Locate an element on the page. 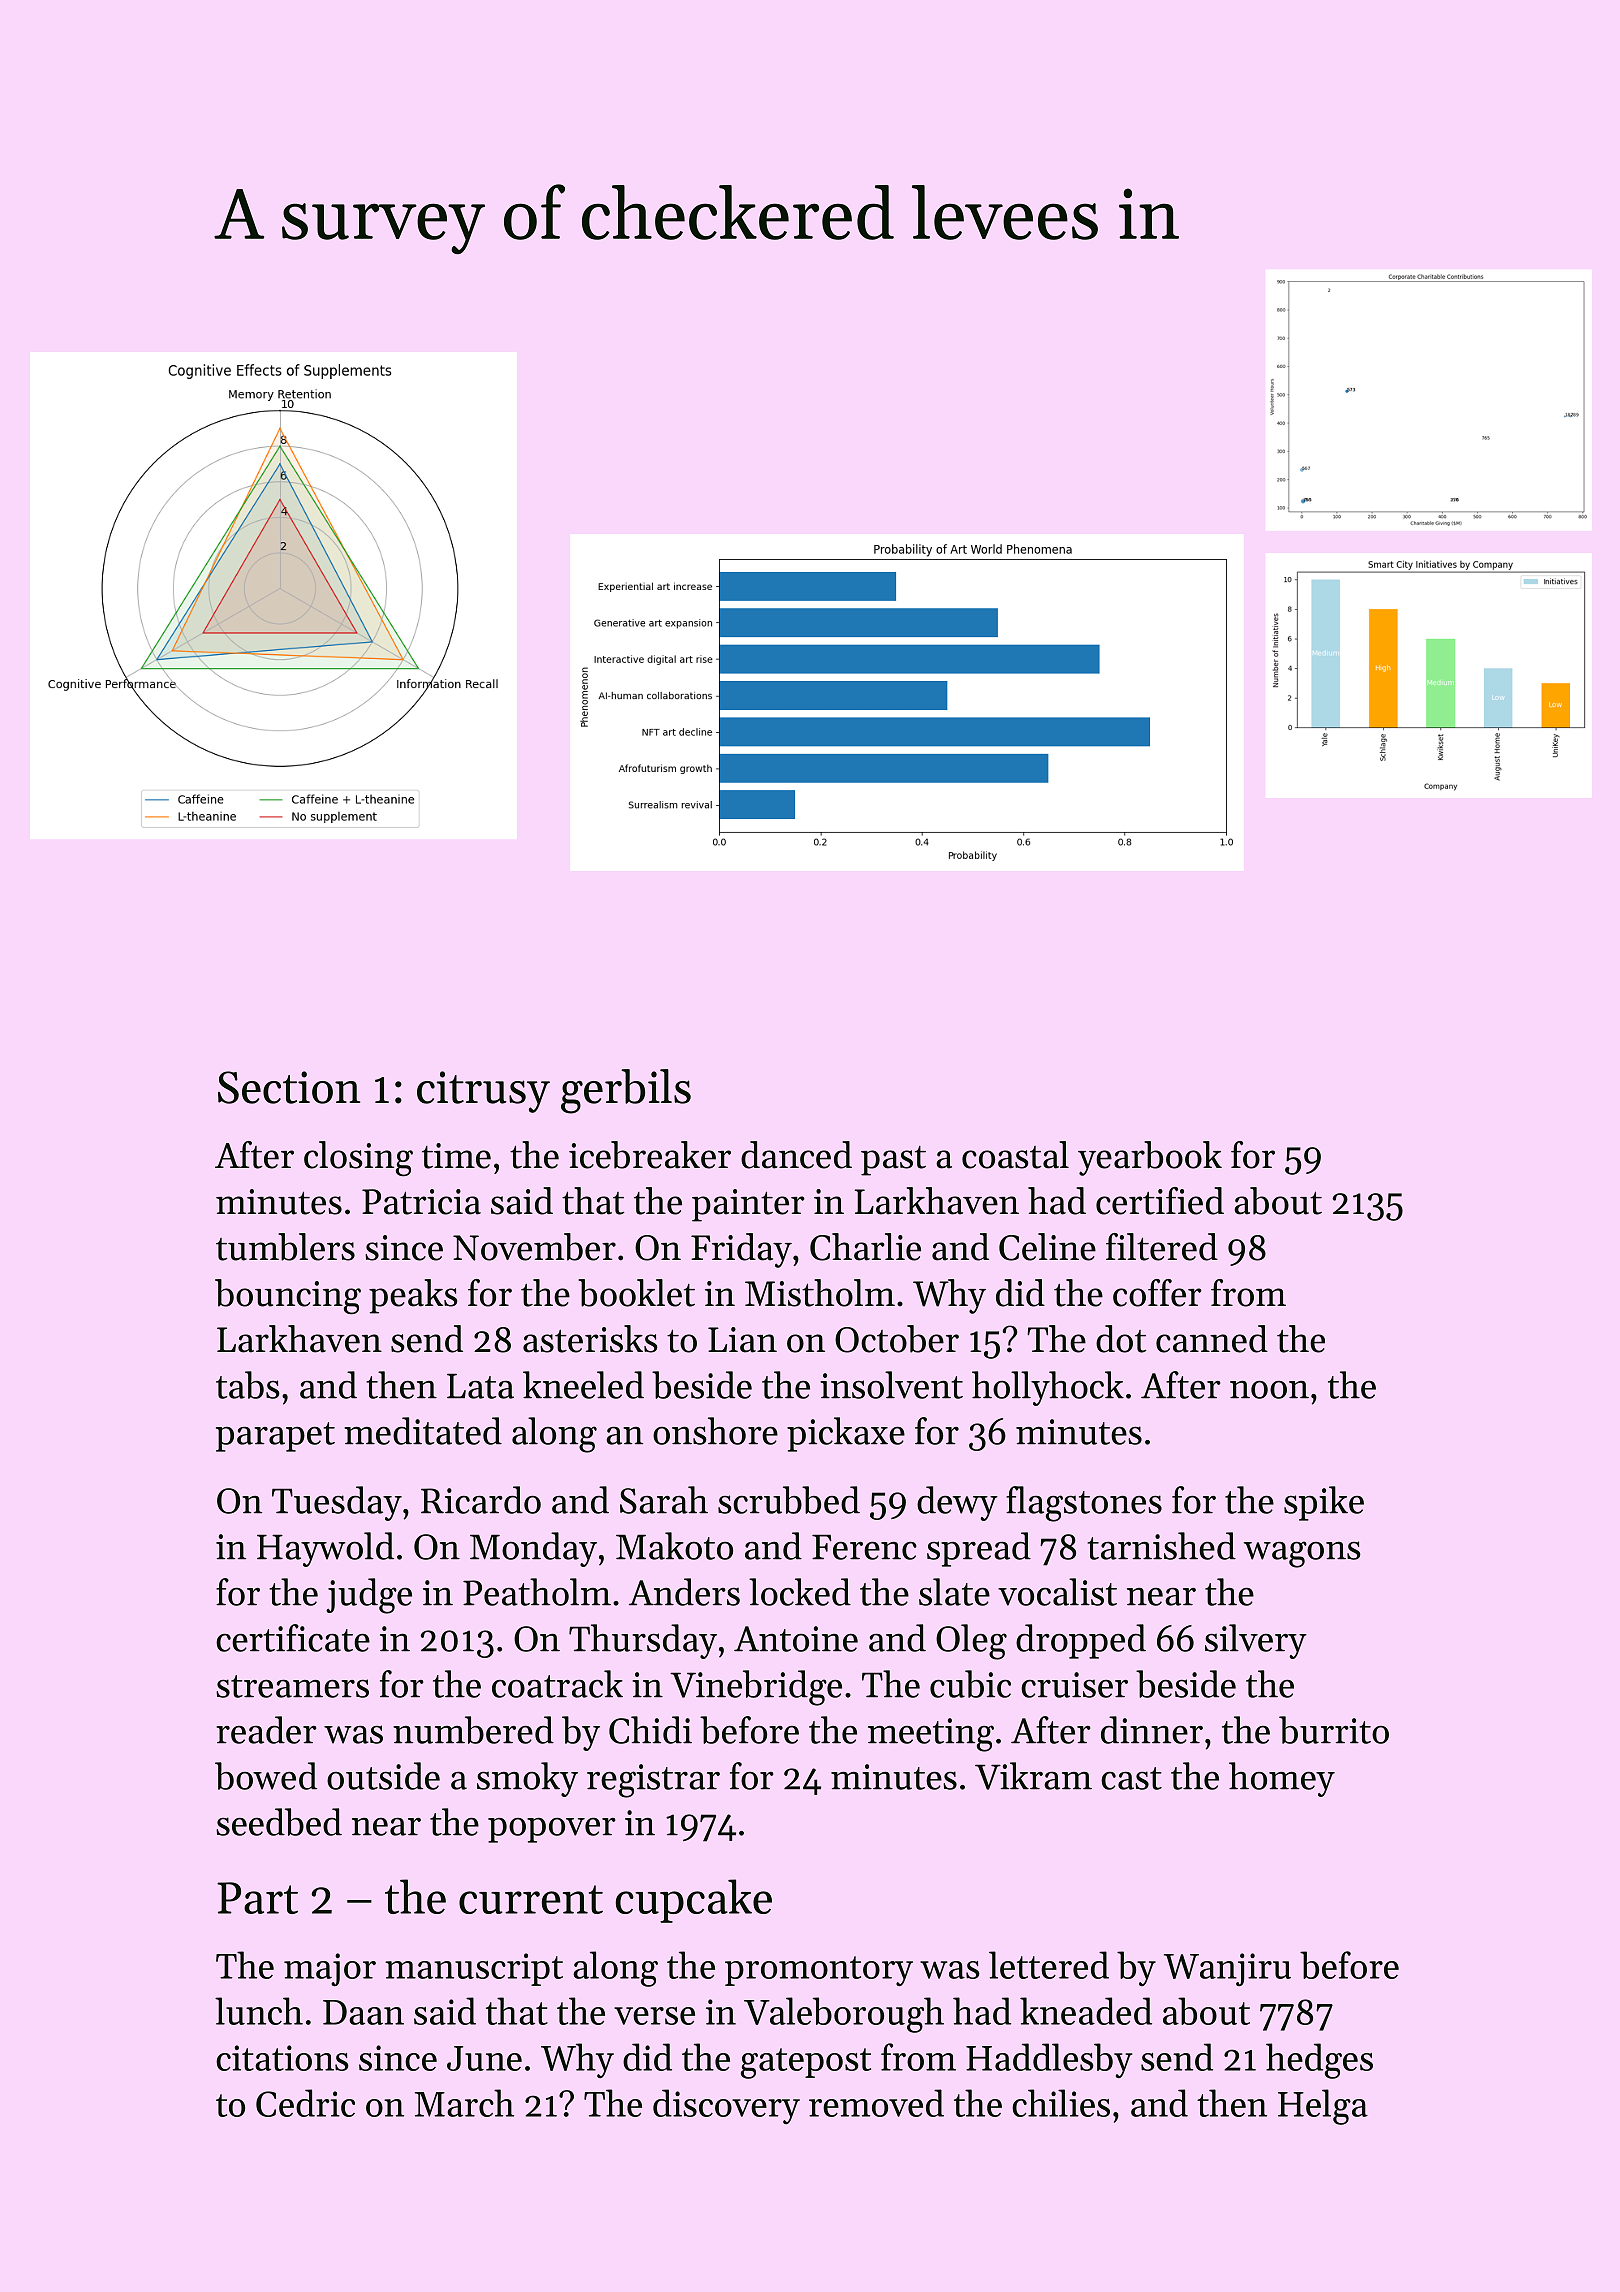  tabs is located at coordinates (248, 1385).
